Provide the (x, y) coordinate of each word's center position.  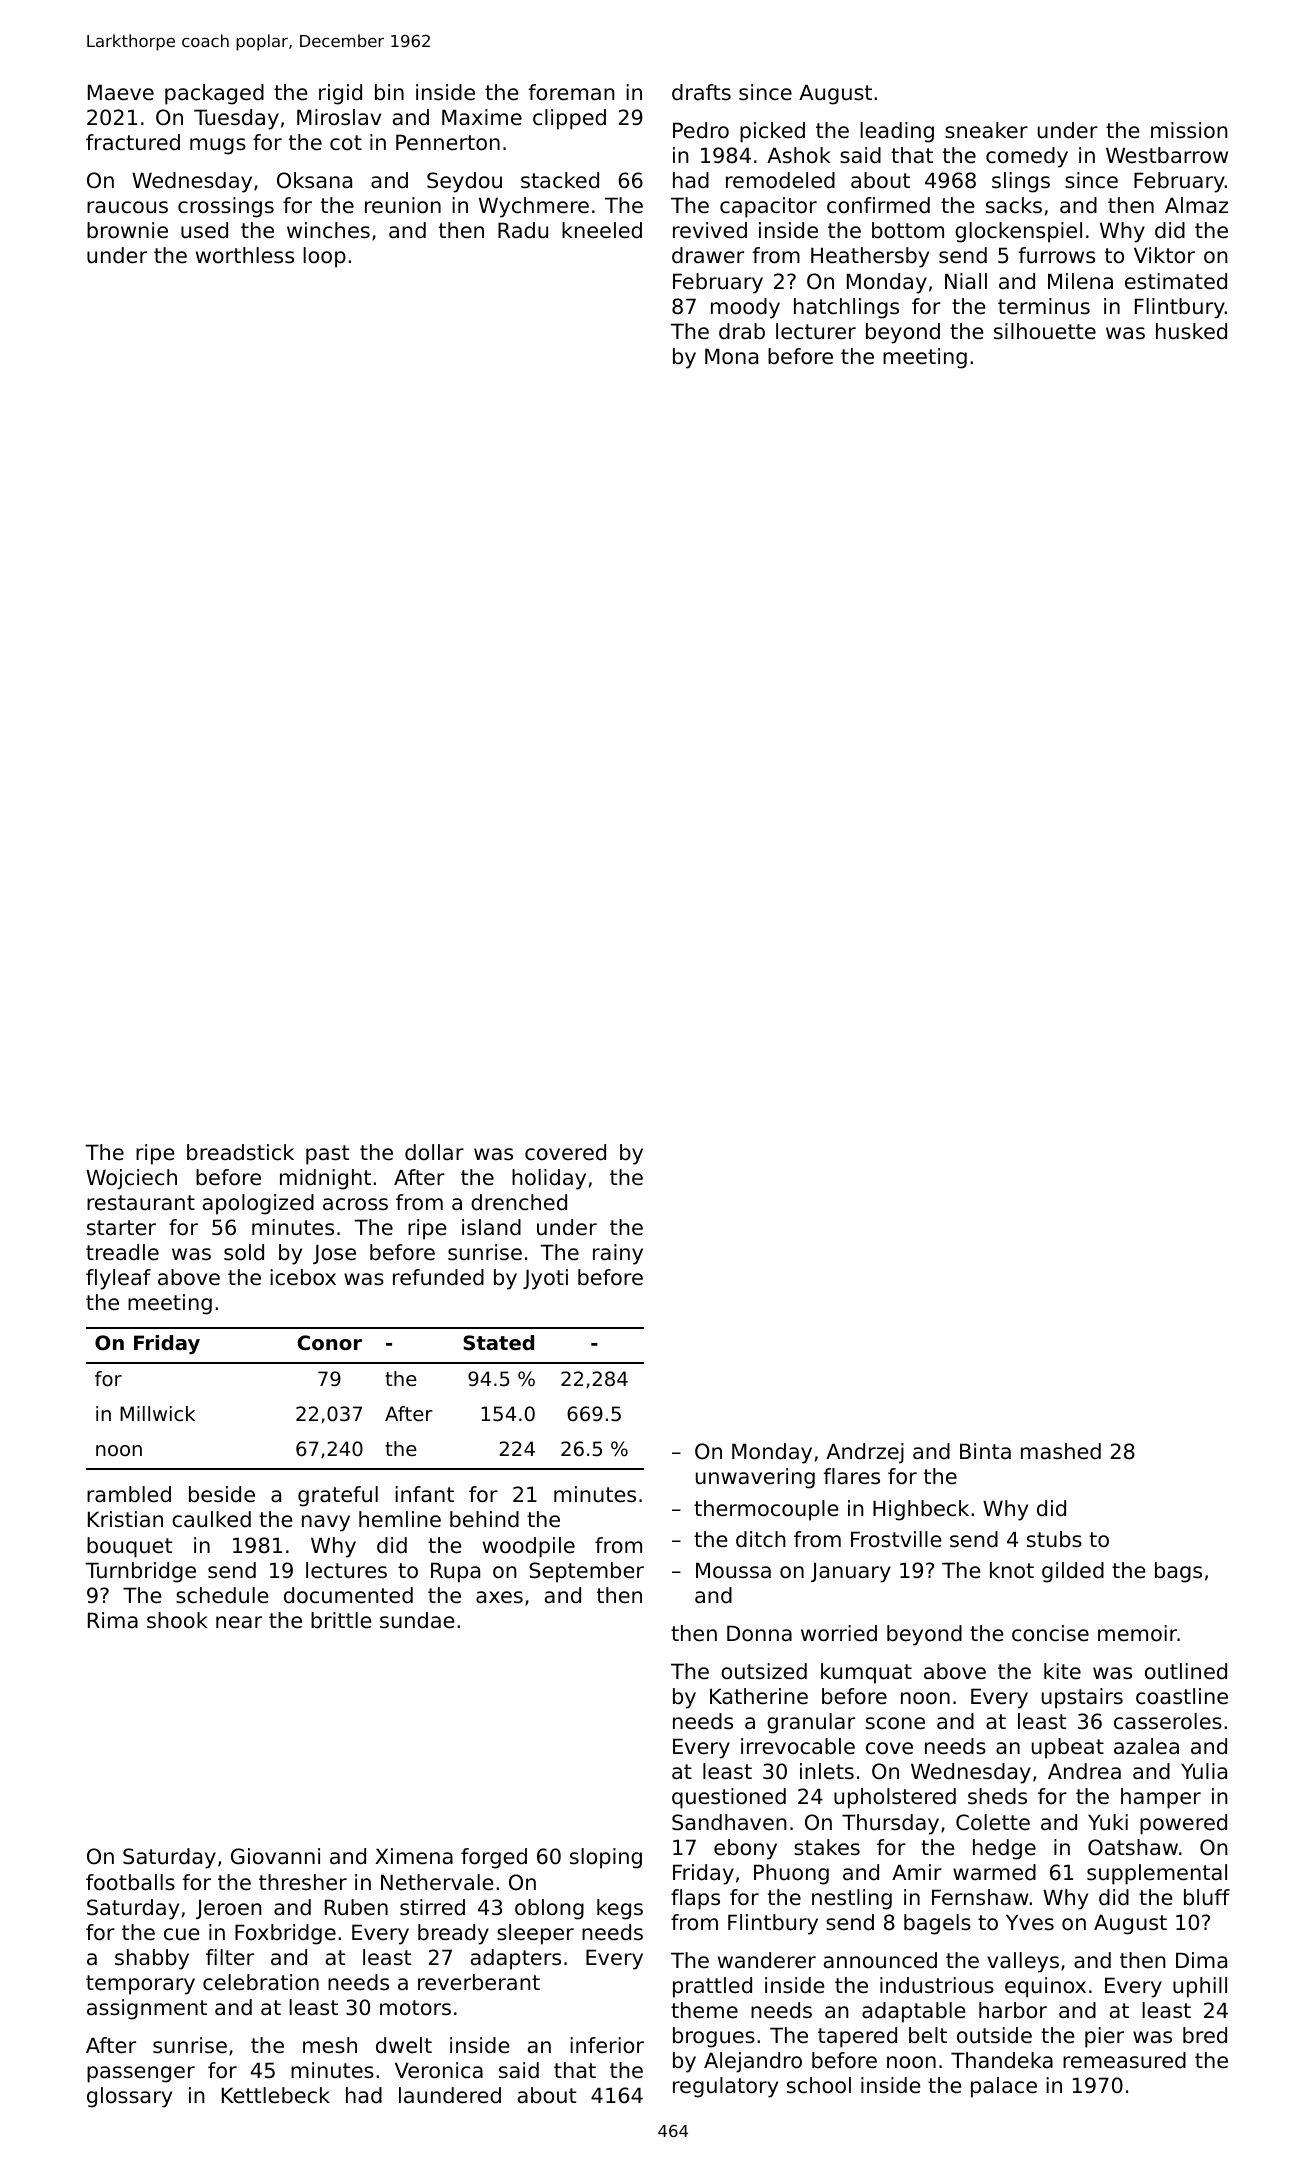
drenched (519, 1202)
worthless (245, 255)
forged (494, 1858)
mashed (1061, 1451)
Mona (731, 356)
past (327, 1155)
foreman (571, 92)
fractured (133, 142)
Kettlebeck (276, 2095)
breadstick (240, 1152)
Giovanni (275, 1856)
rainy (618, 1254)
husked (1191, 331)
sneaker (986, 130)
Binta (985, 1451)
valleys (1023, 1962)
